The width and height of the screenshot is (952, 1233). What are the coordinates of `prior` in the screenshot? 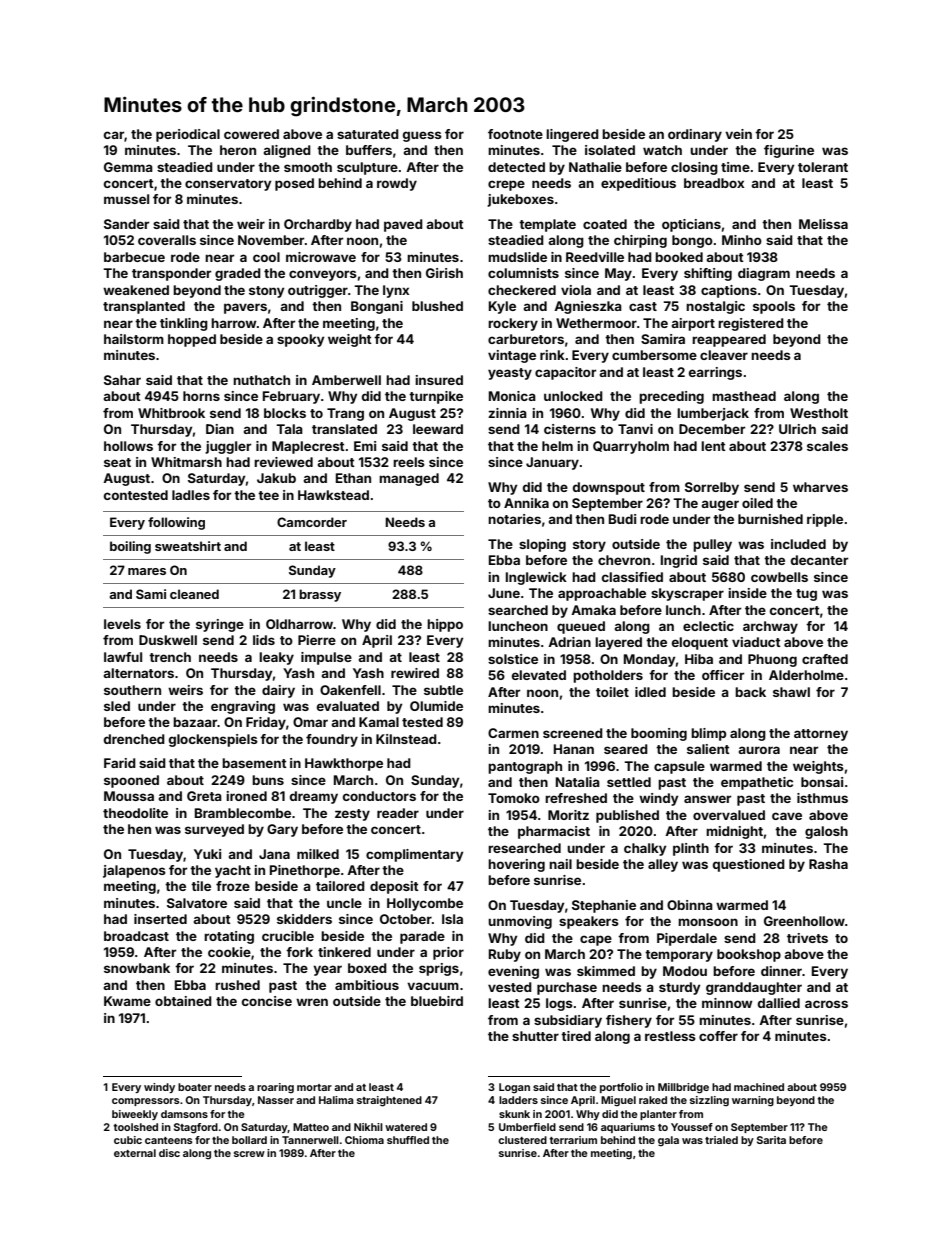 It's located at (448, 953).
